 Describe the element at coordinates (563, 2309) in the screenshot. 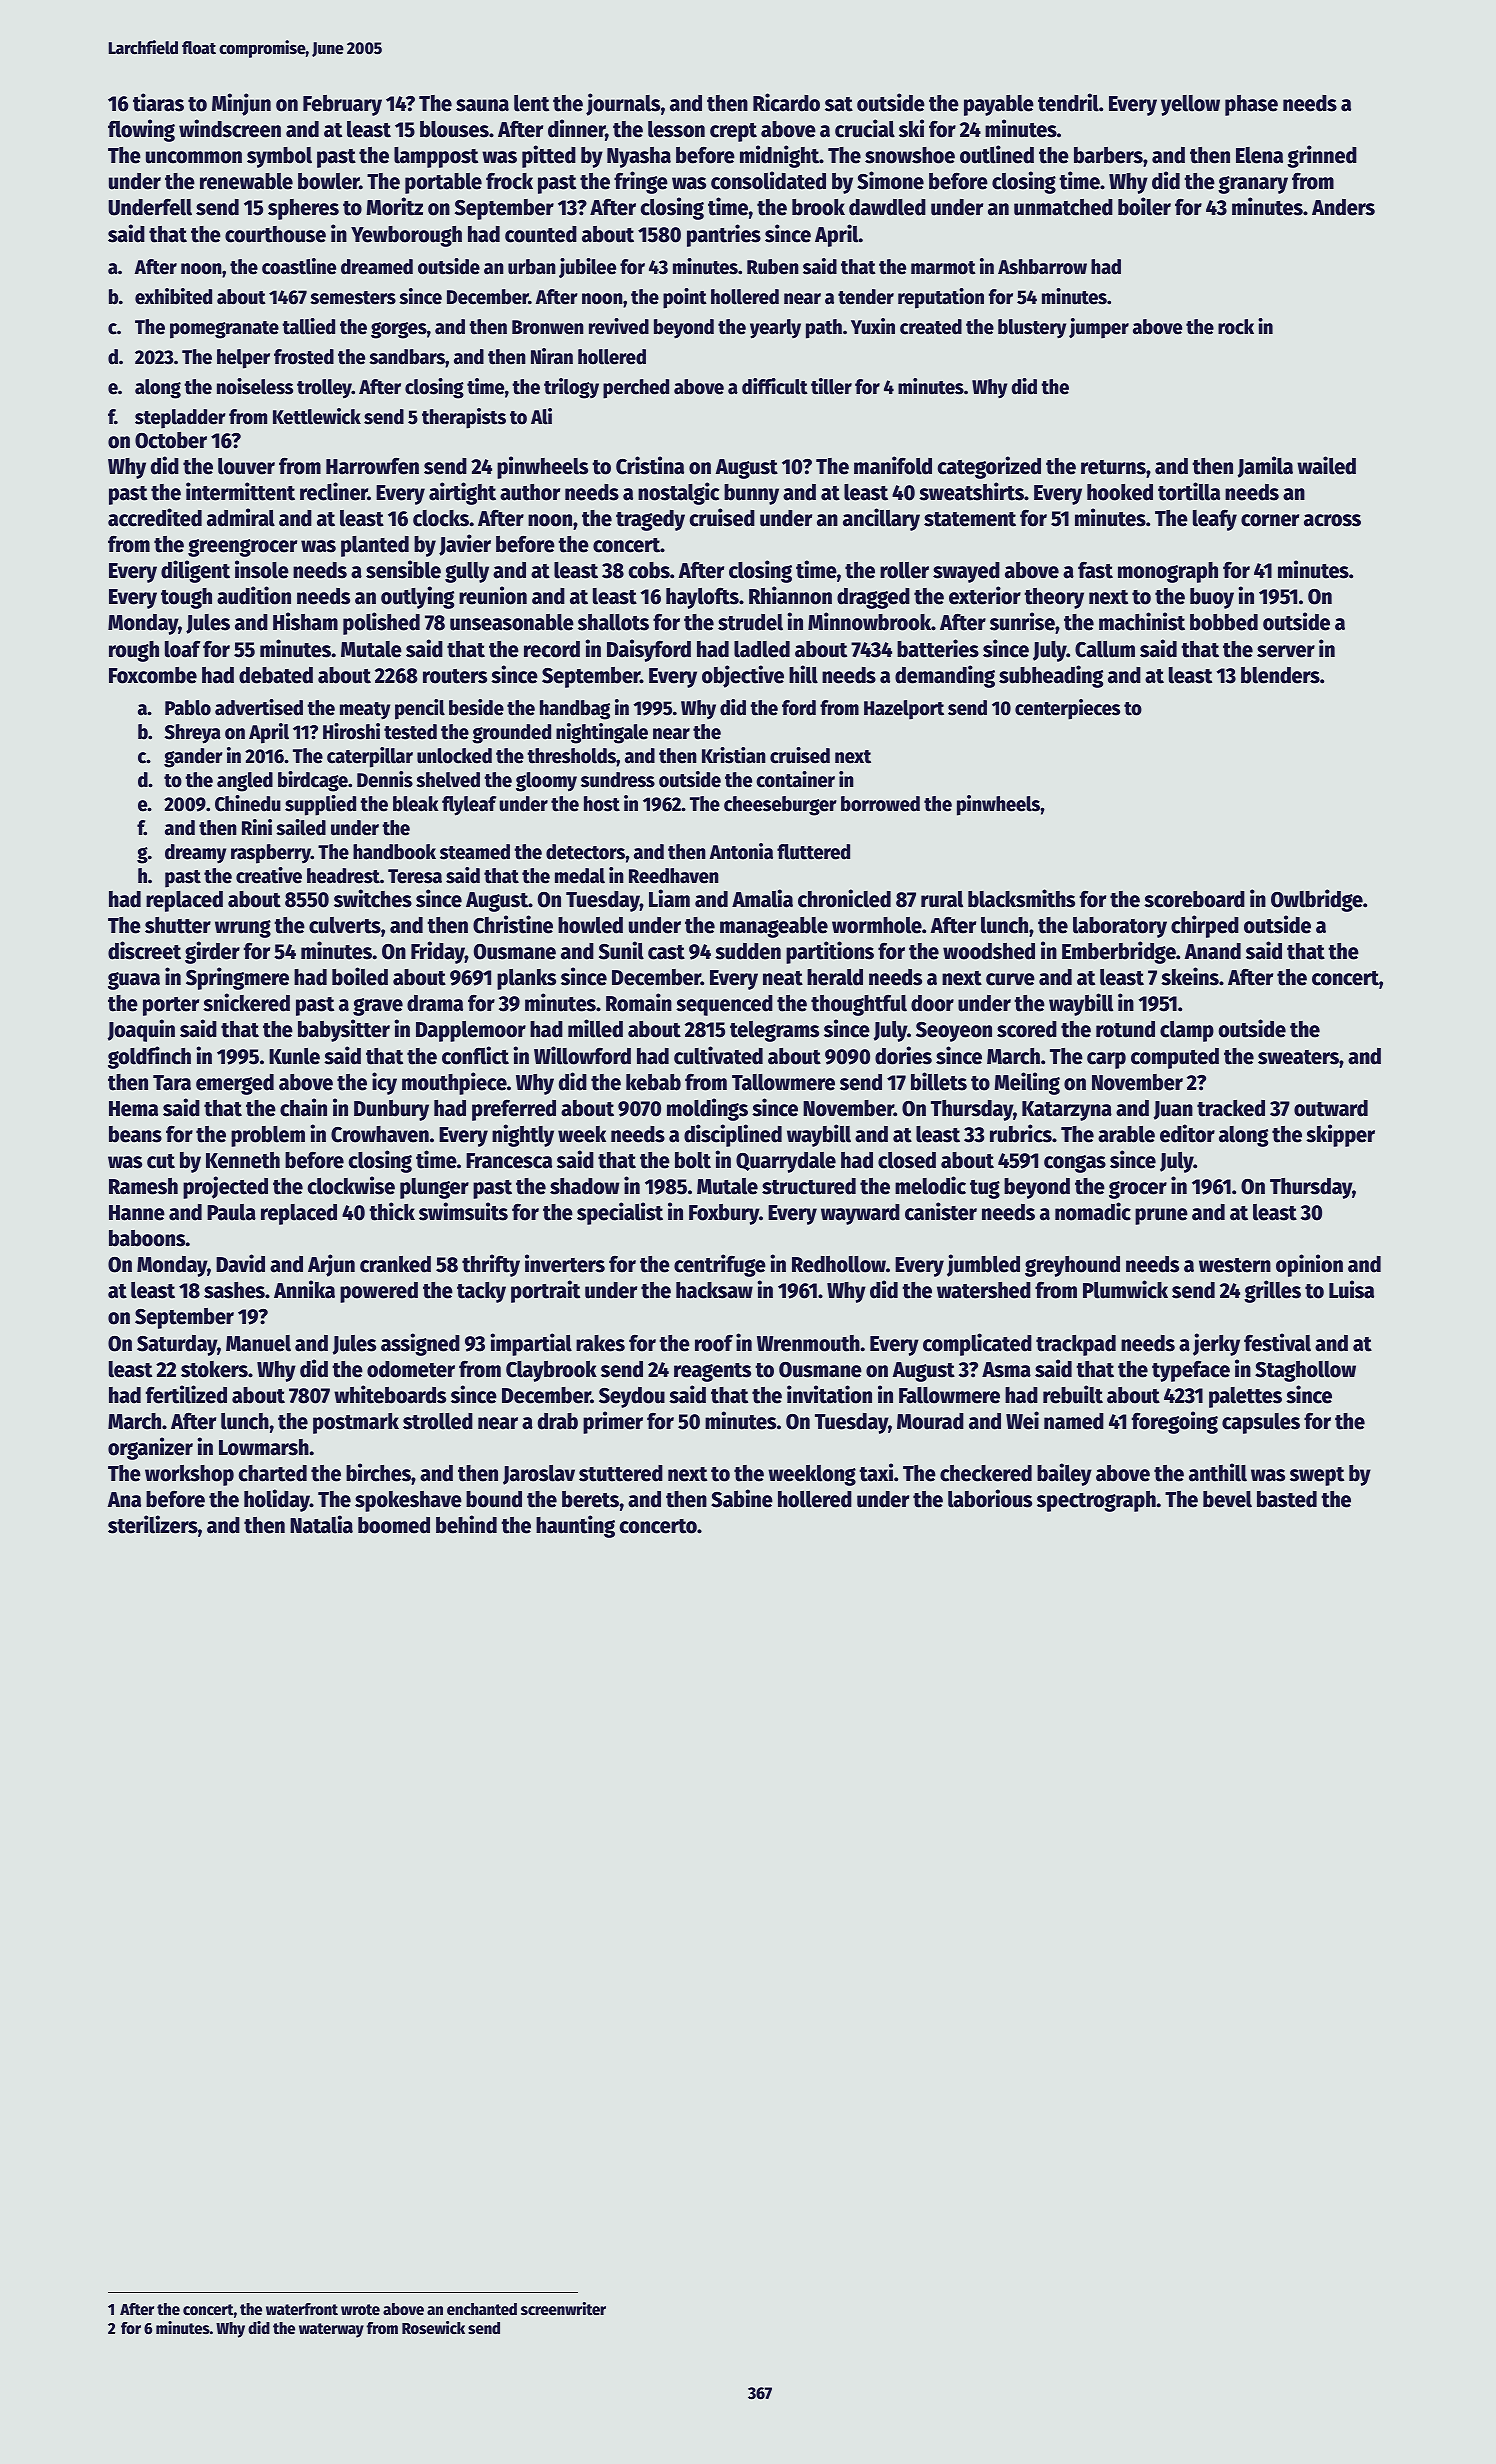

I see `screenwriter` at that location.
